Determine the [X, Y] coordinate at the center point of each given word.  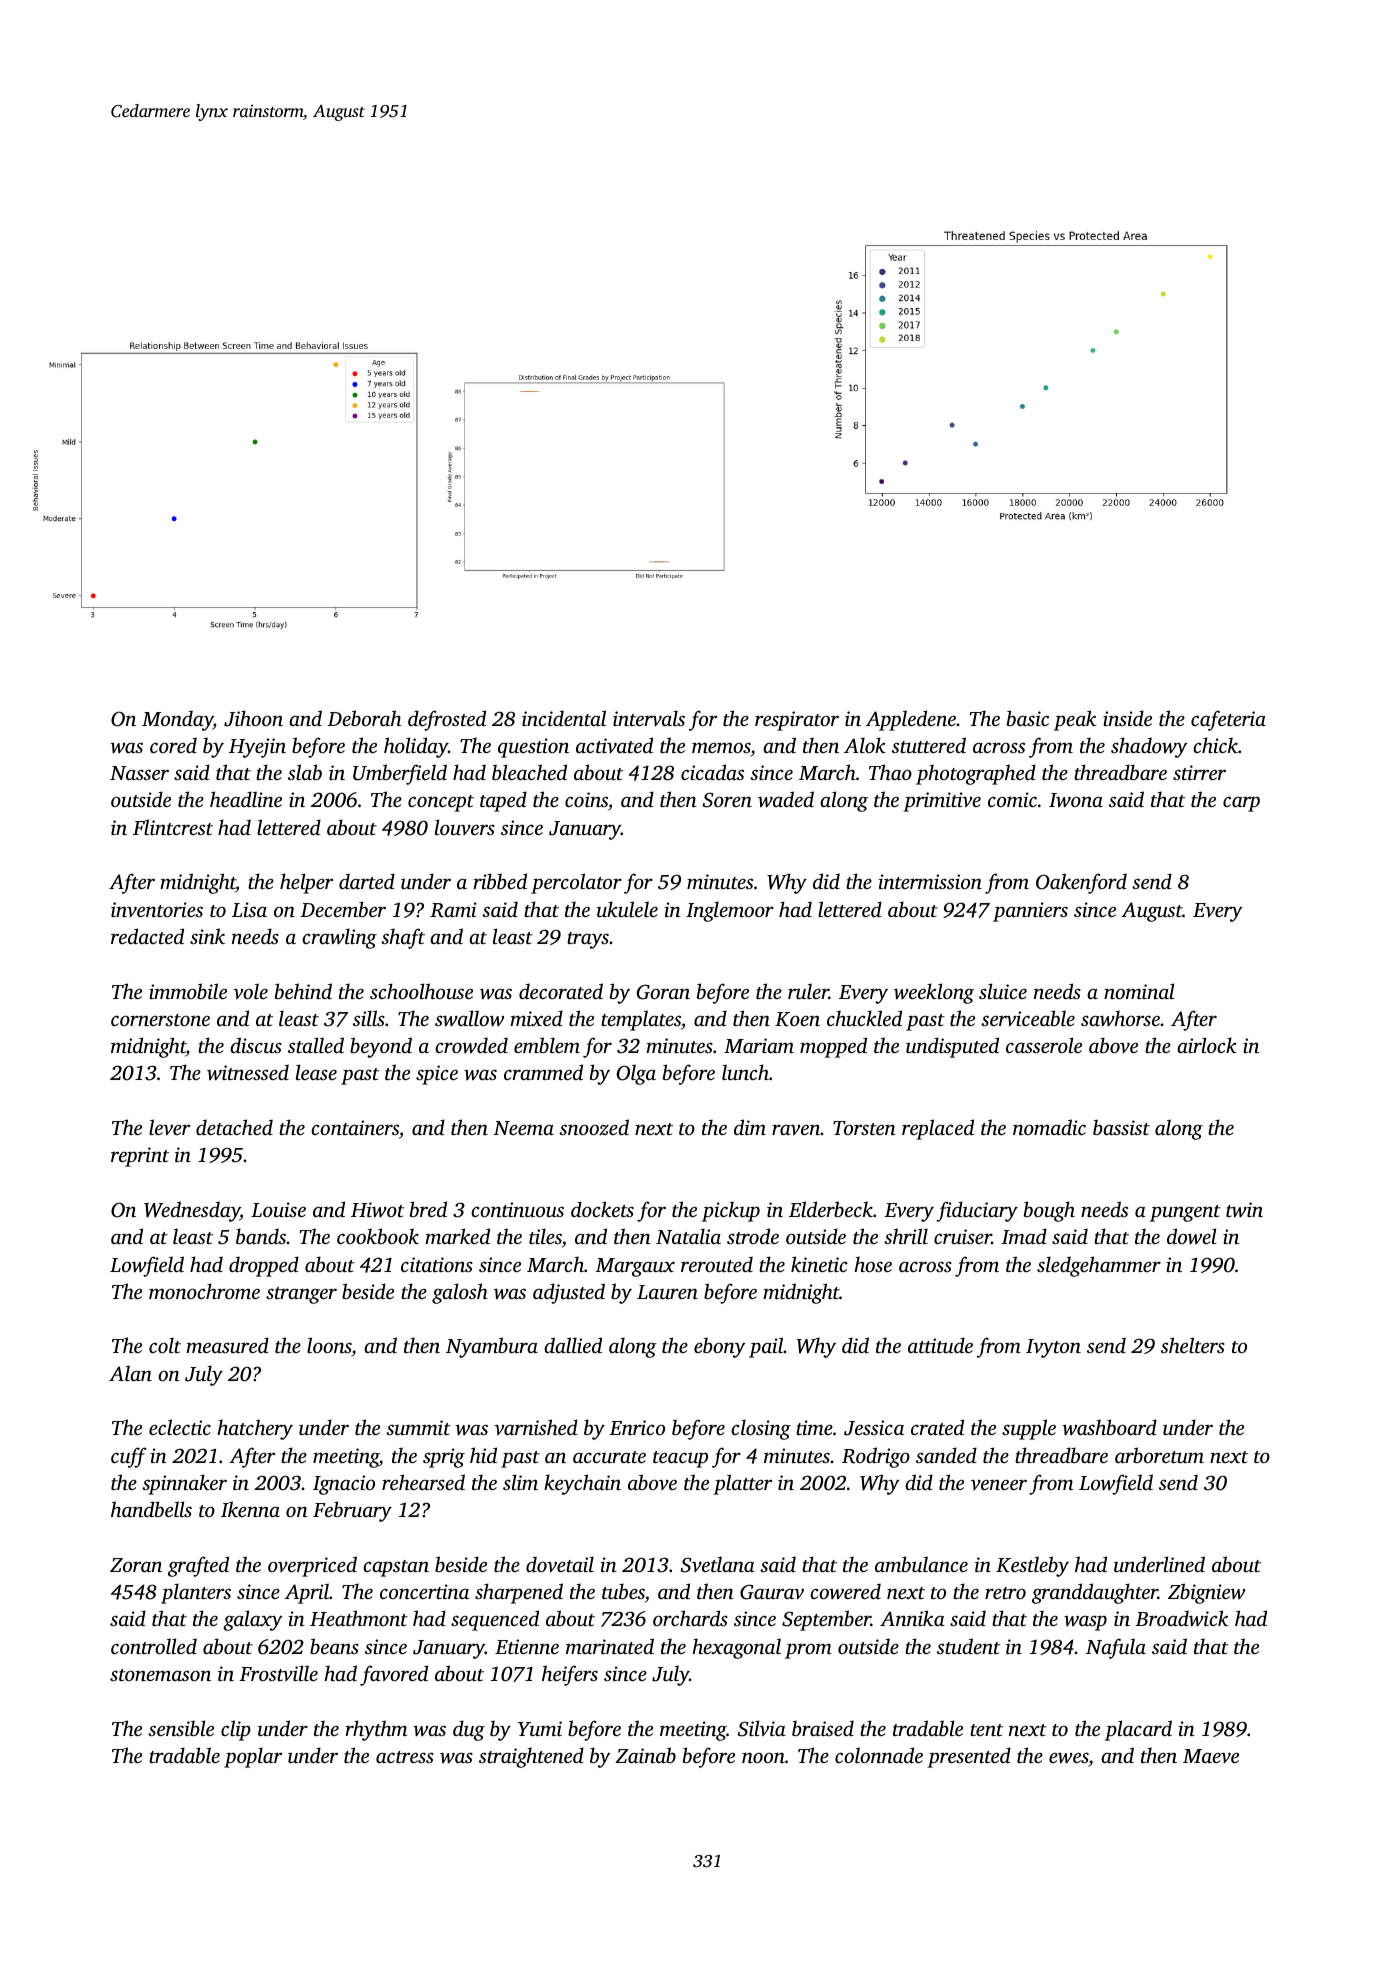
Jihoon [253, 718]
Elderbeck [831, 1209]
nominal [1139, 991]
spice [437, 1075]
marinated [610, 1646]
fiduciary [977, 1211]
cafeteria [1228, 720]
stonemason [160, 1675]
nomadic [1049, 1127]
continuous [517, 1209]
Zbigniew [1206, 1593]
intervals [649, 718]
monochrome [204, 1291]
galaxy [253, 1620]
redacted [147, 936]
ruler [808, 991]
